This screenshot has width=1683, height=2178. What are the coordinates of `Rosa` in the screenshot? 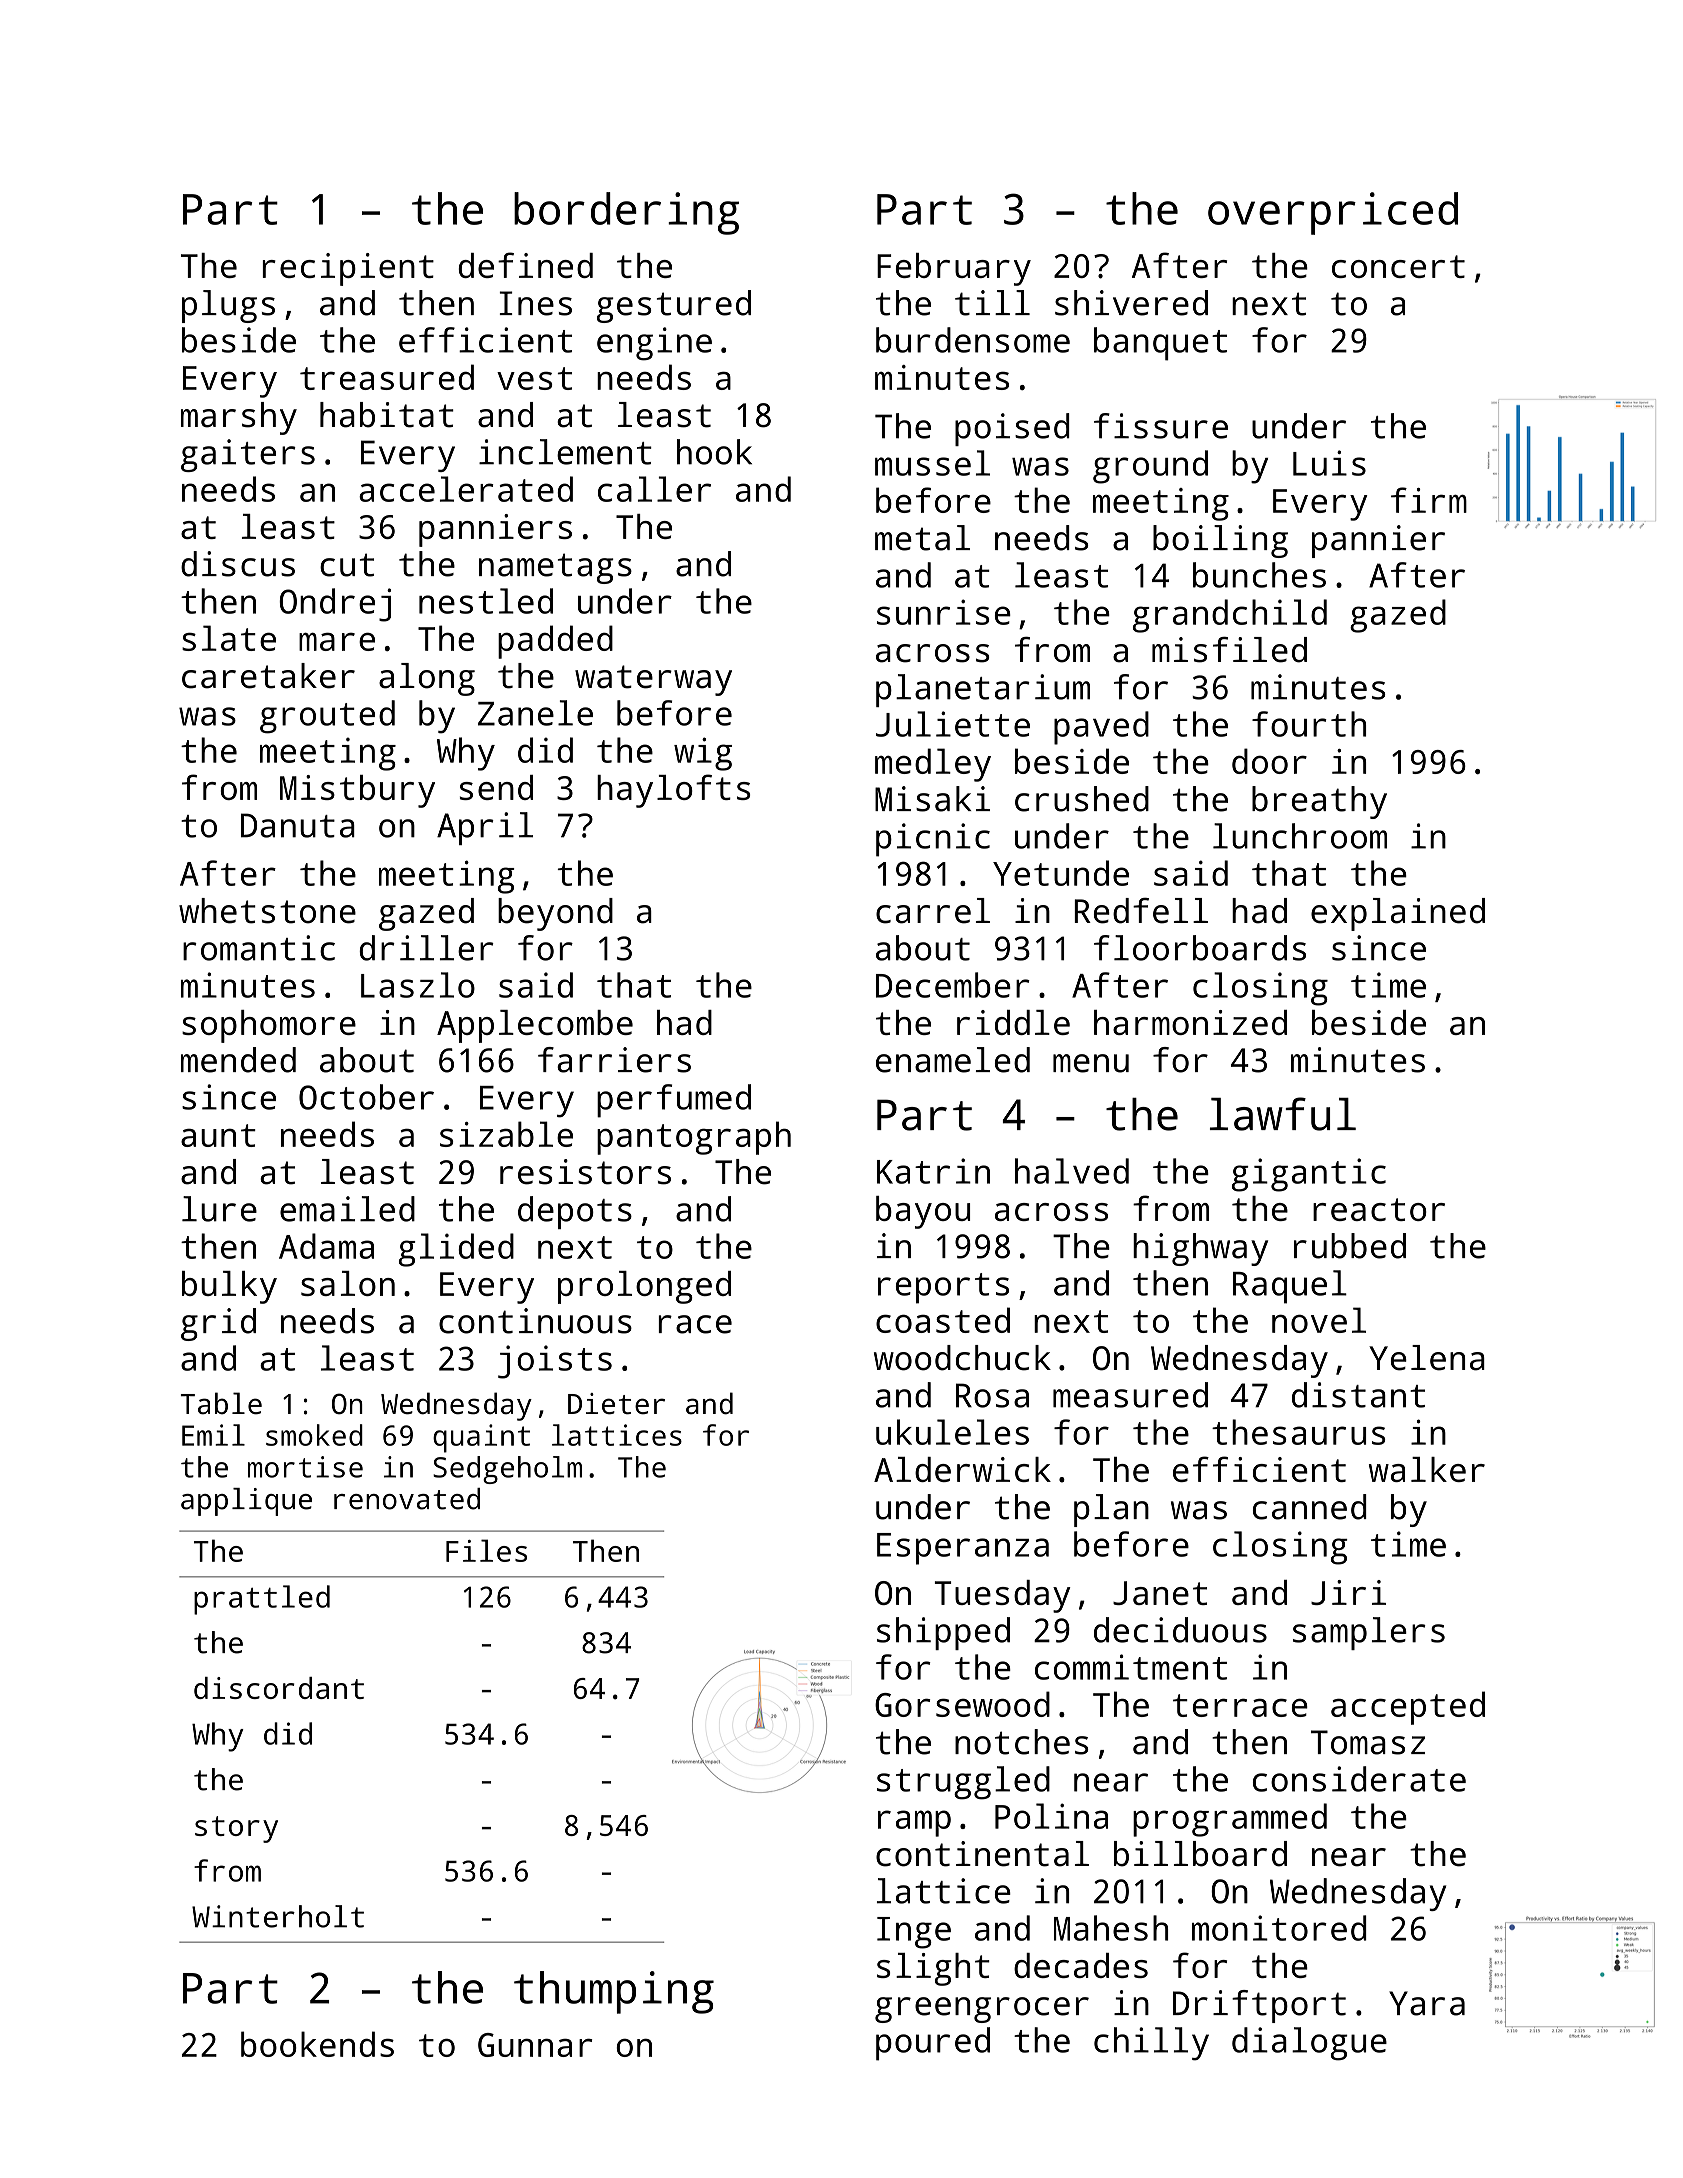 It's located at (992, 1395).
